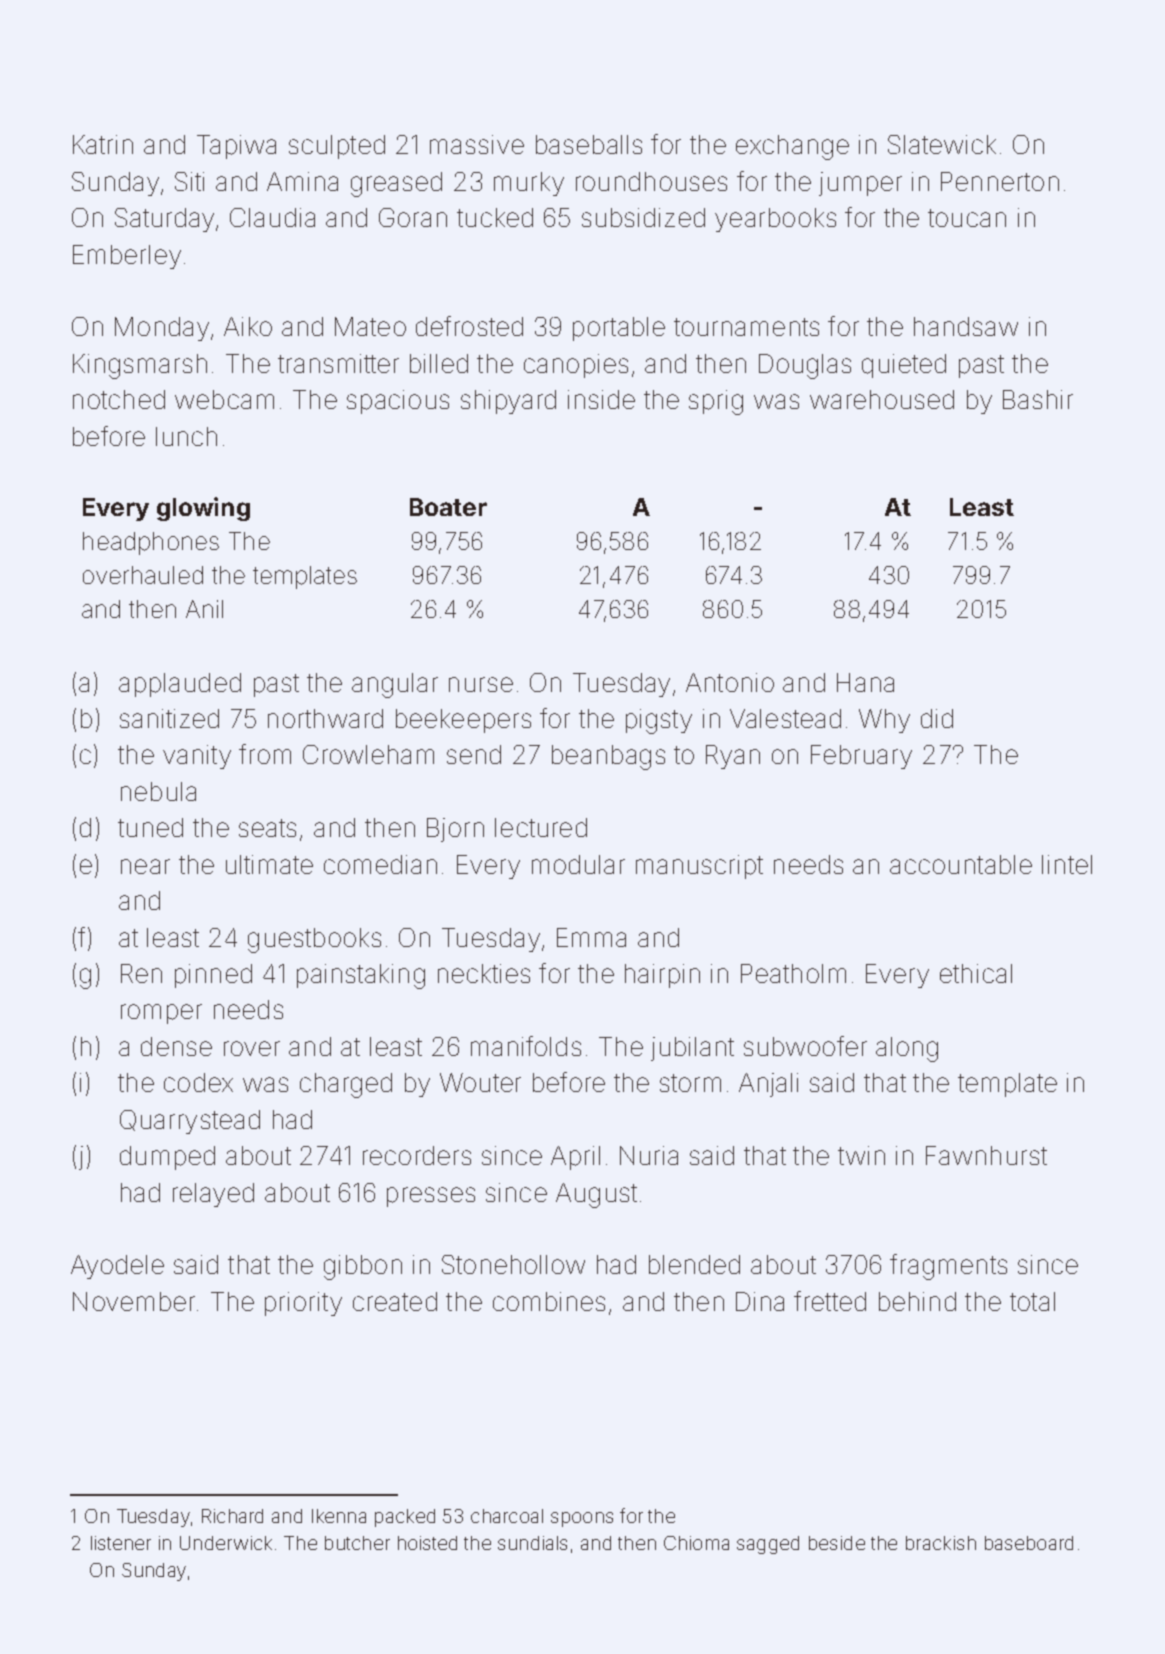 This screenshot has height=1654, width=1165. I want to click on Underwick, so click(226, 1543).
